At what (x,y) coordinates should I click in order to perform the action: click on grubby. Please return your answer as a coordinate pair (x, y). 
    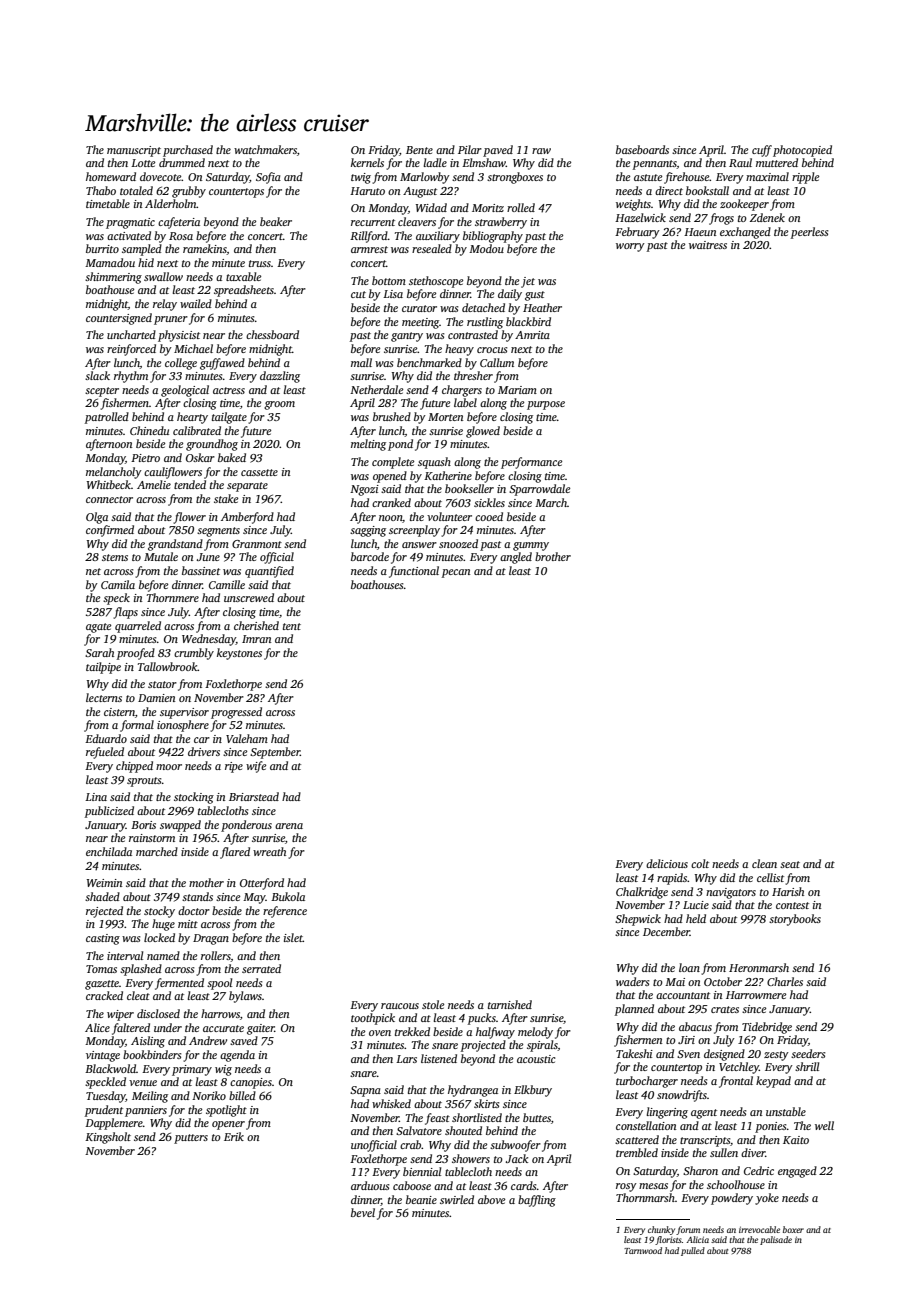
    Looking at the image, I should click on (189, 192).
